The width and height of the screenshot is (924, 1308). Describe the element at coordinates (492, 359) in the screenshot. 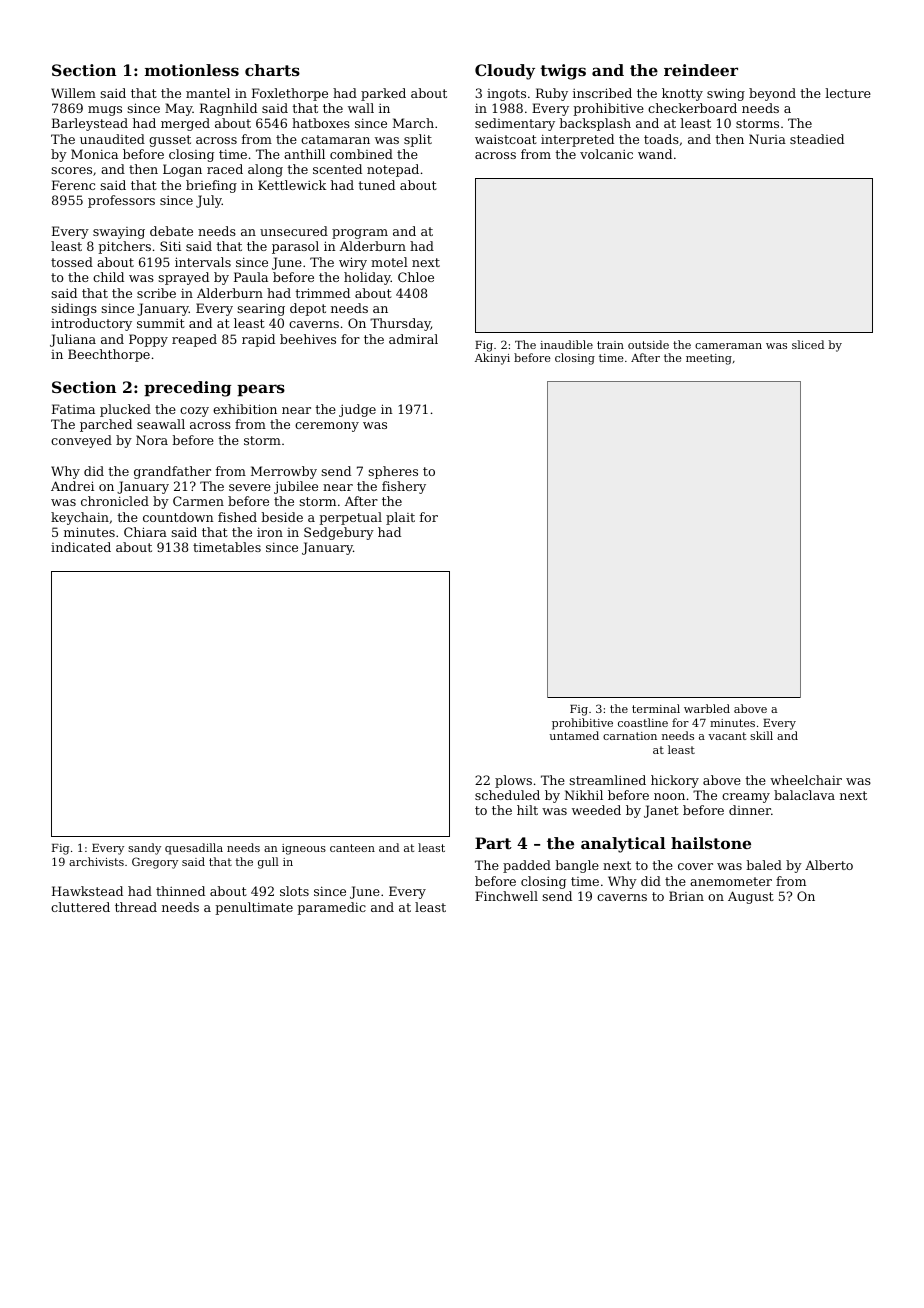

I see `Akinyi` at that location.
